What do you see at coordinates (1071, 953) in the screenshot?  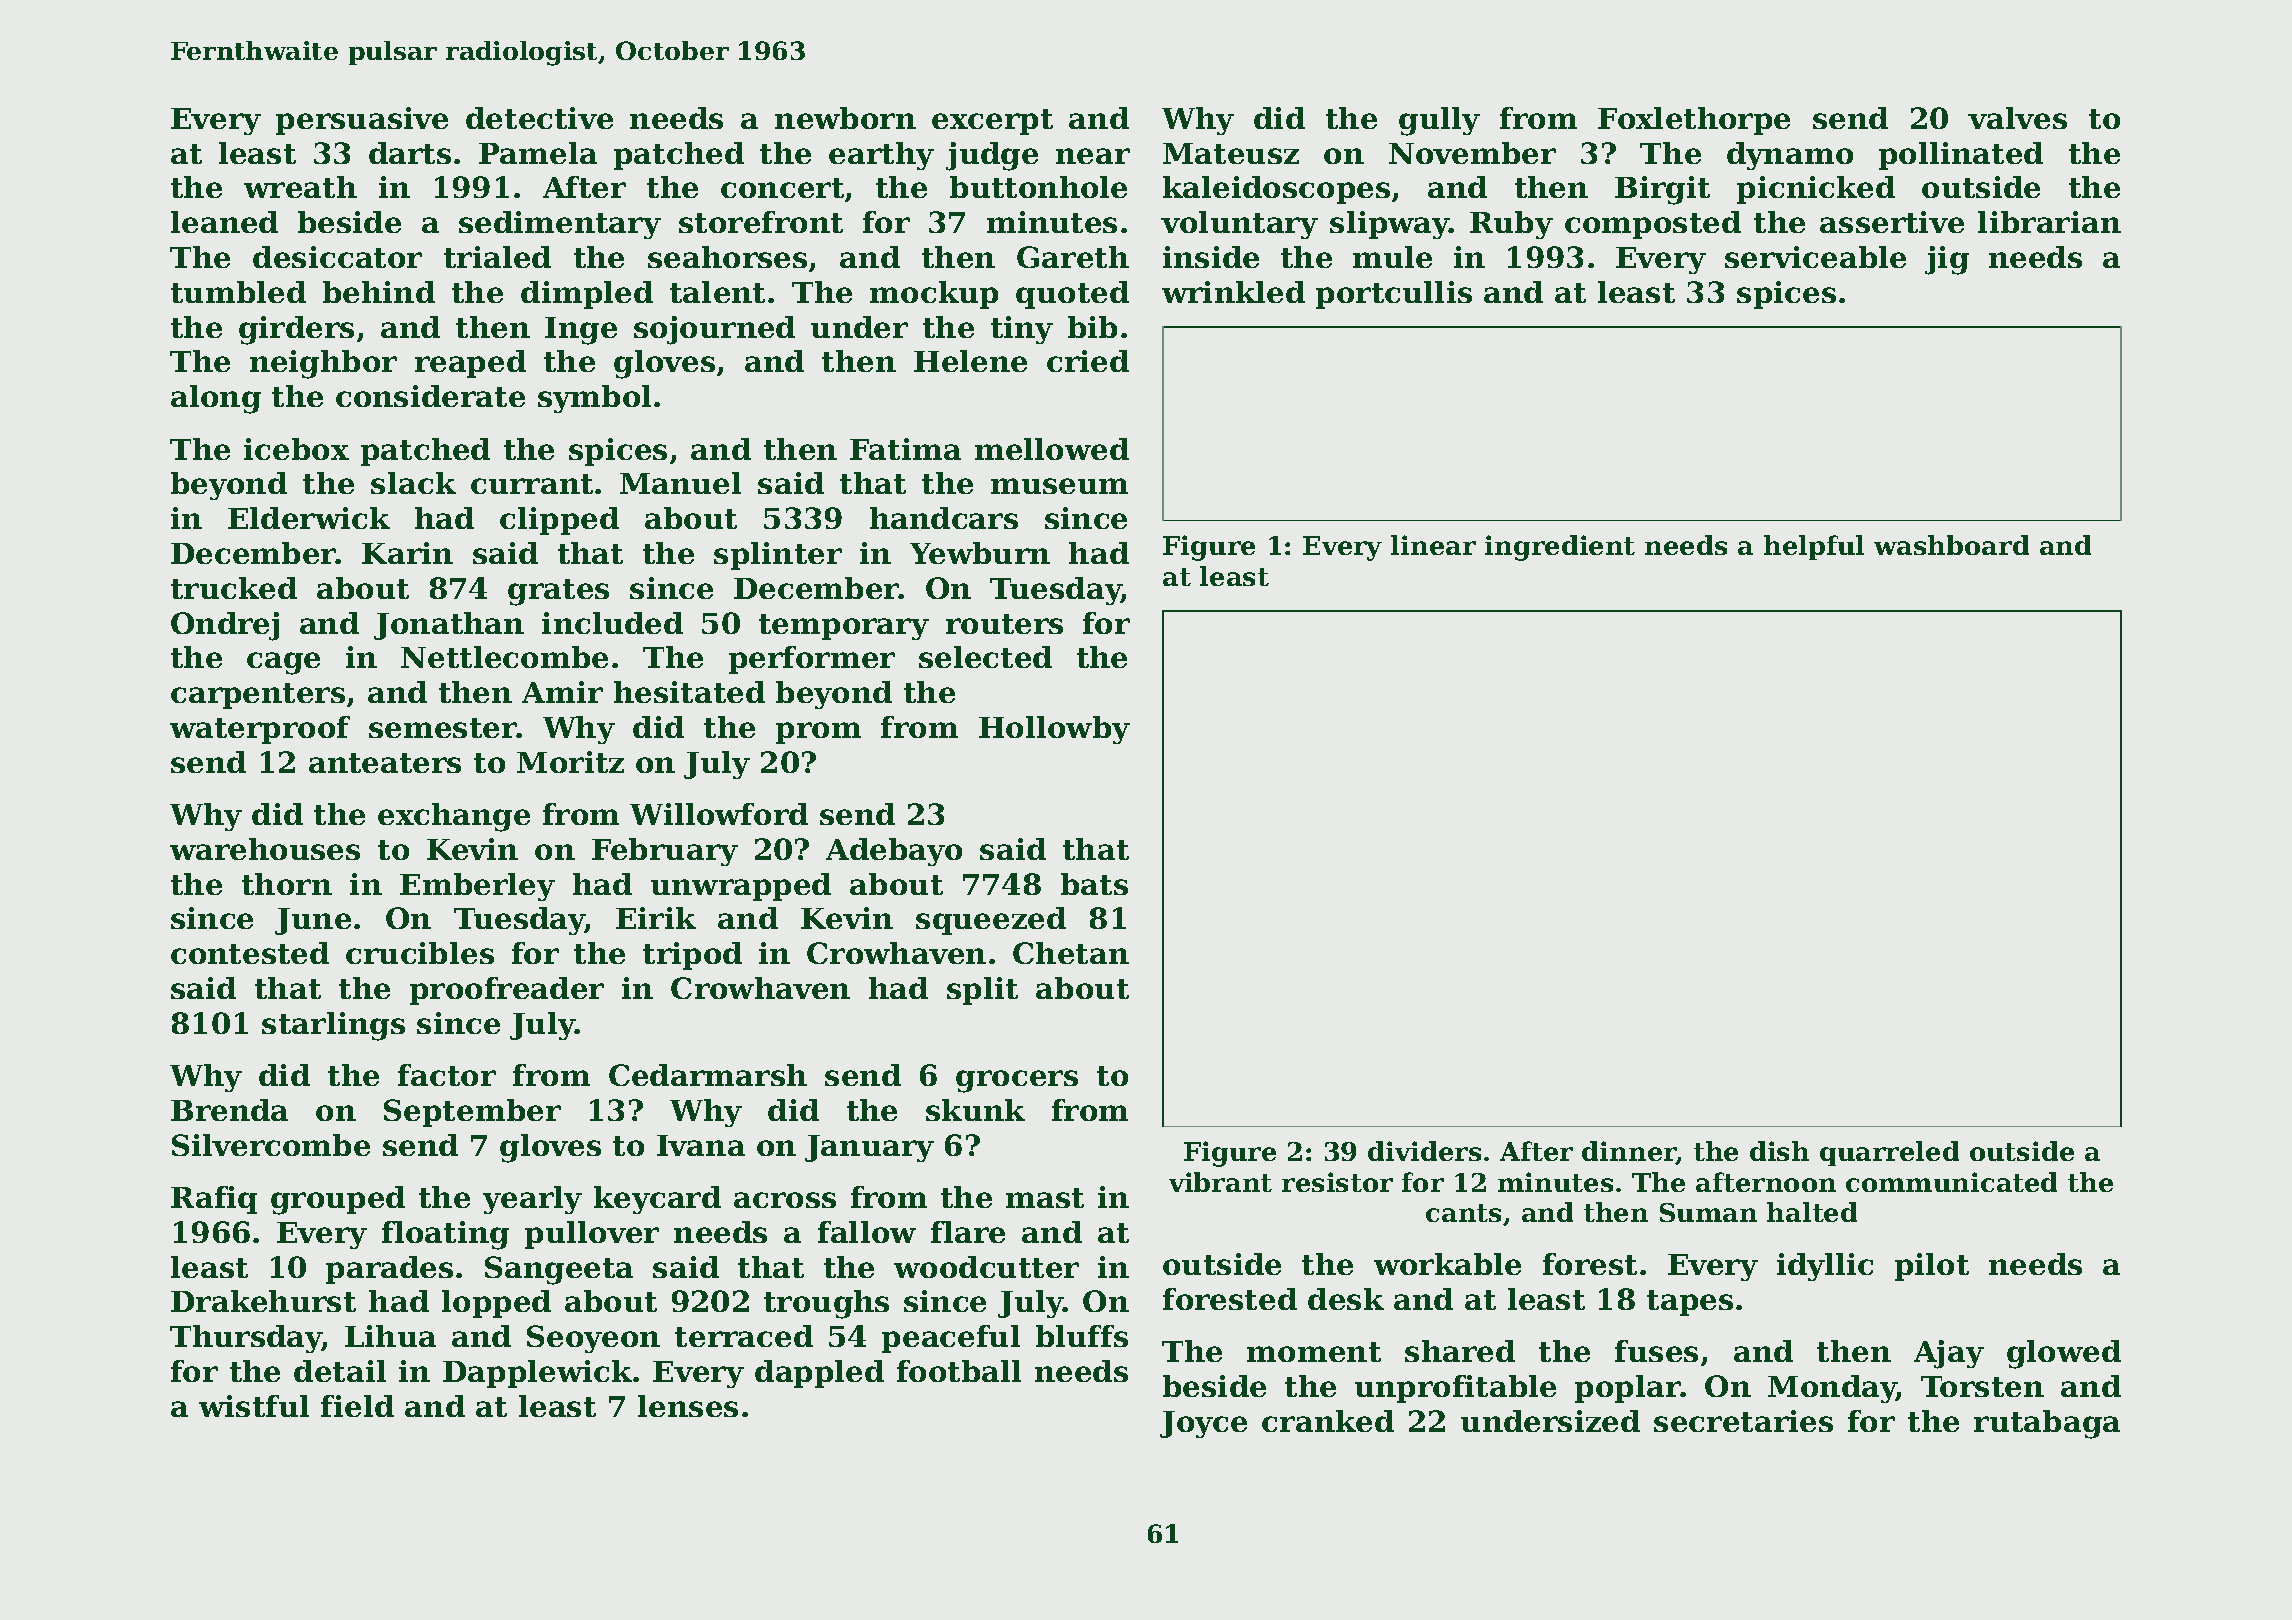 I see `Chetan` at bounding box center [1071, 953].
